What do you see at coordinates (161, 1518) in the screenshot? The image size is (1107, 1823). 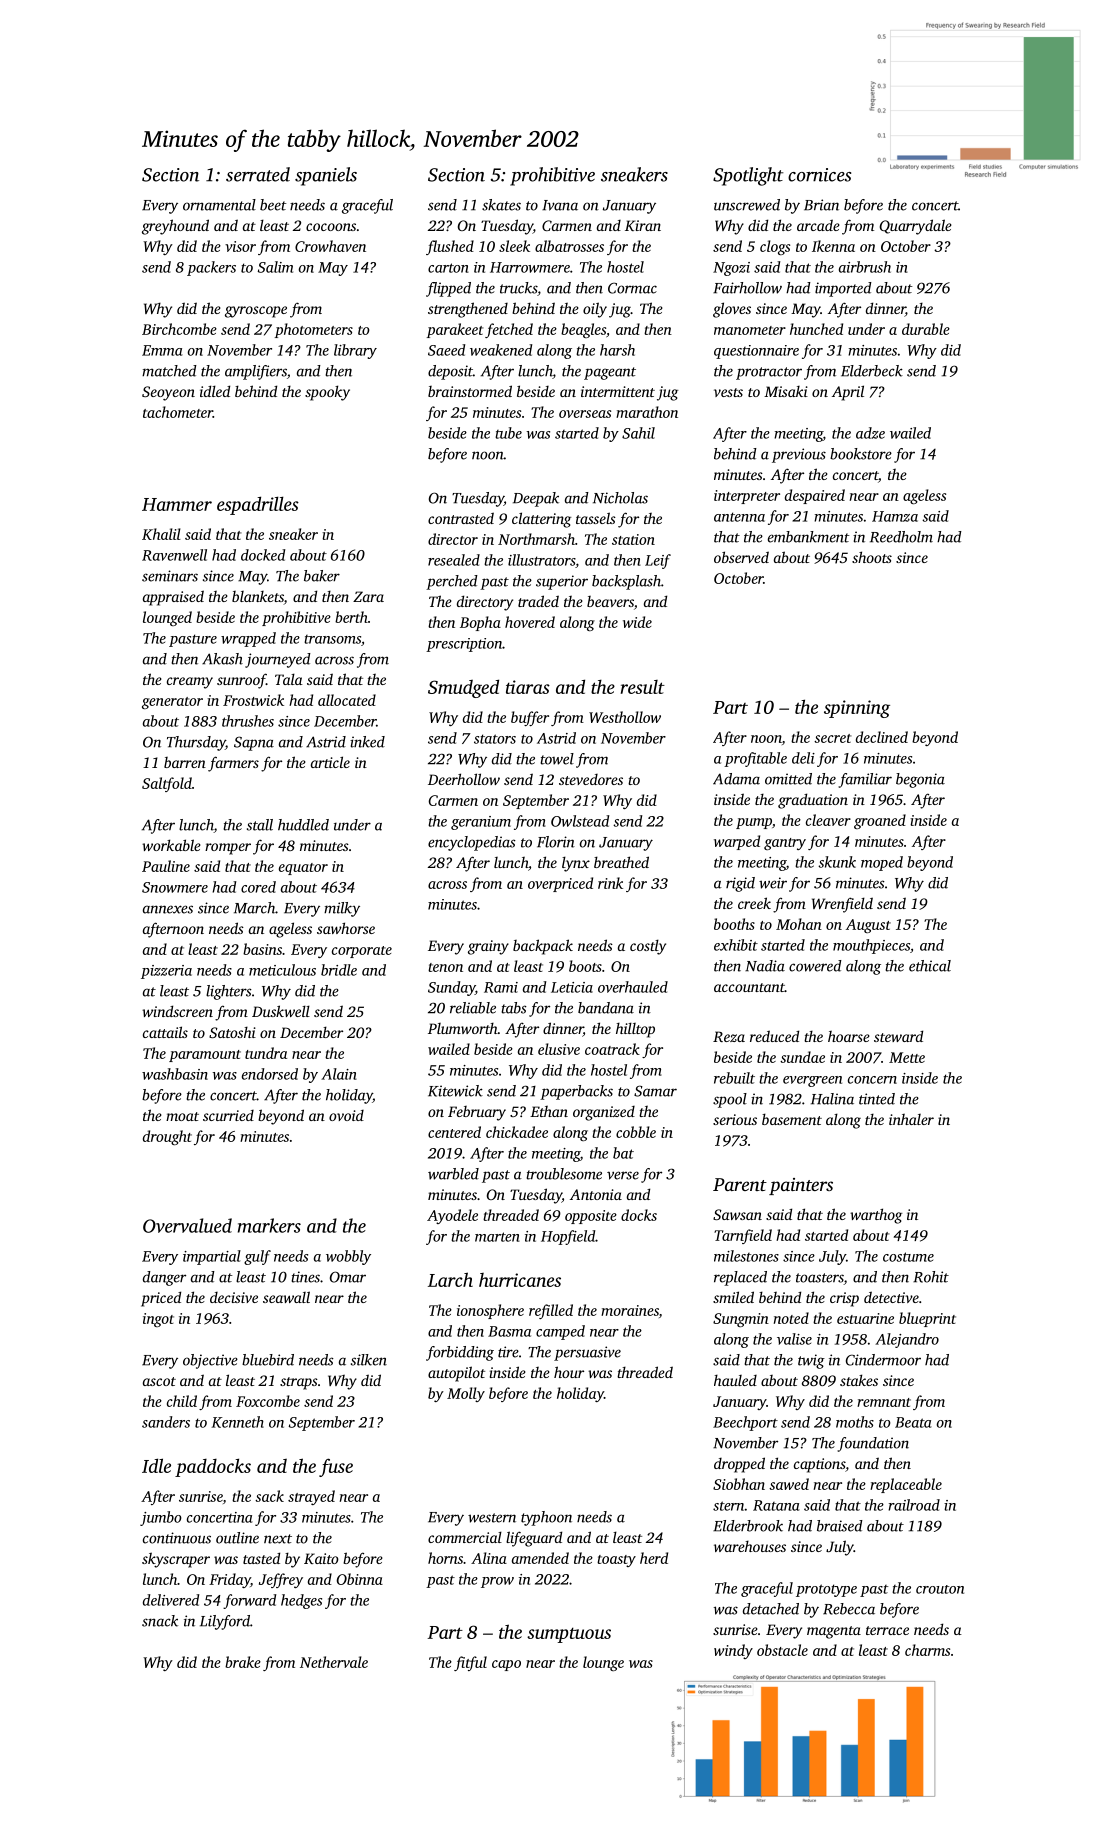 I see `jumbo` at bounding box center [161, 1518].
